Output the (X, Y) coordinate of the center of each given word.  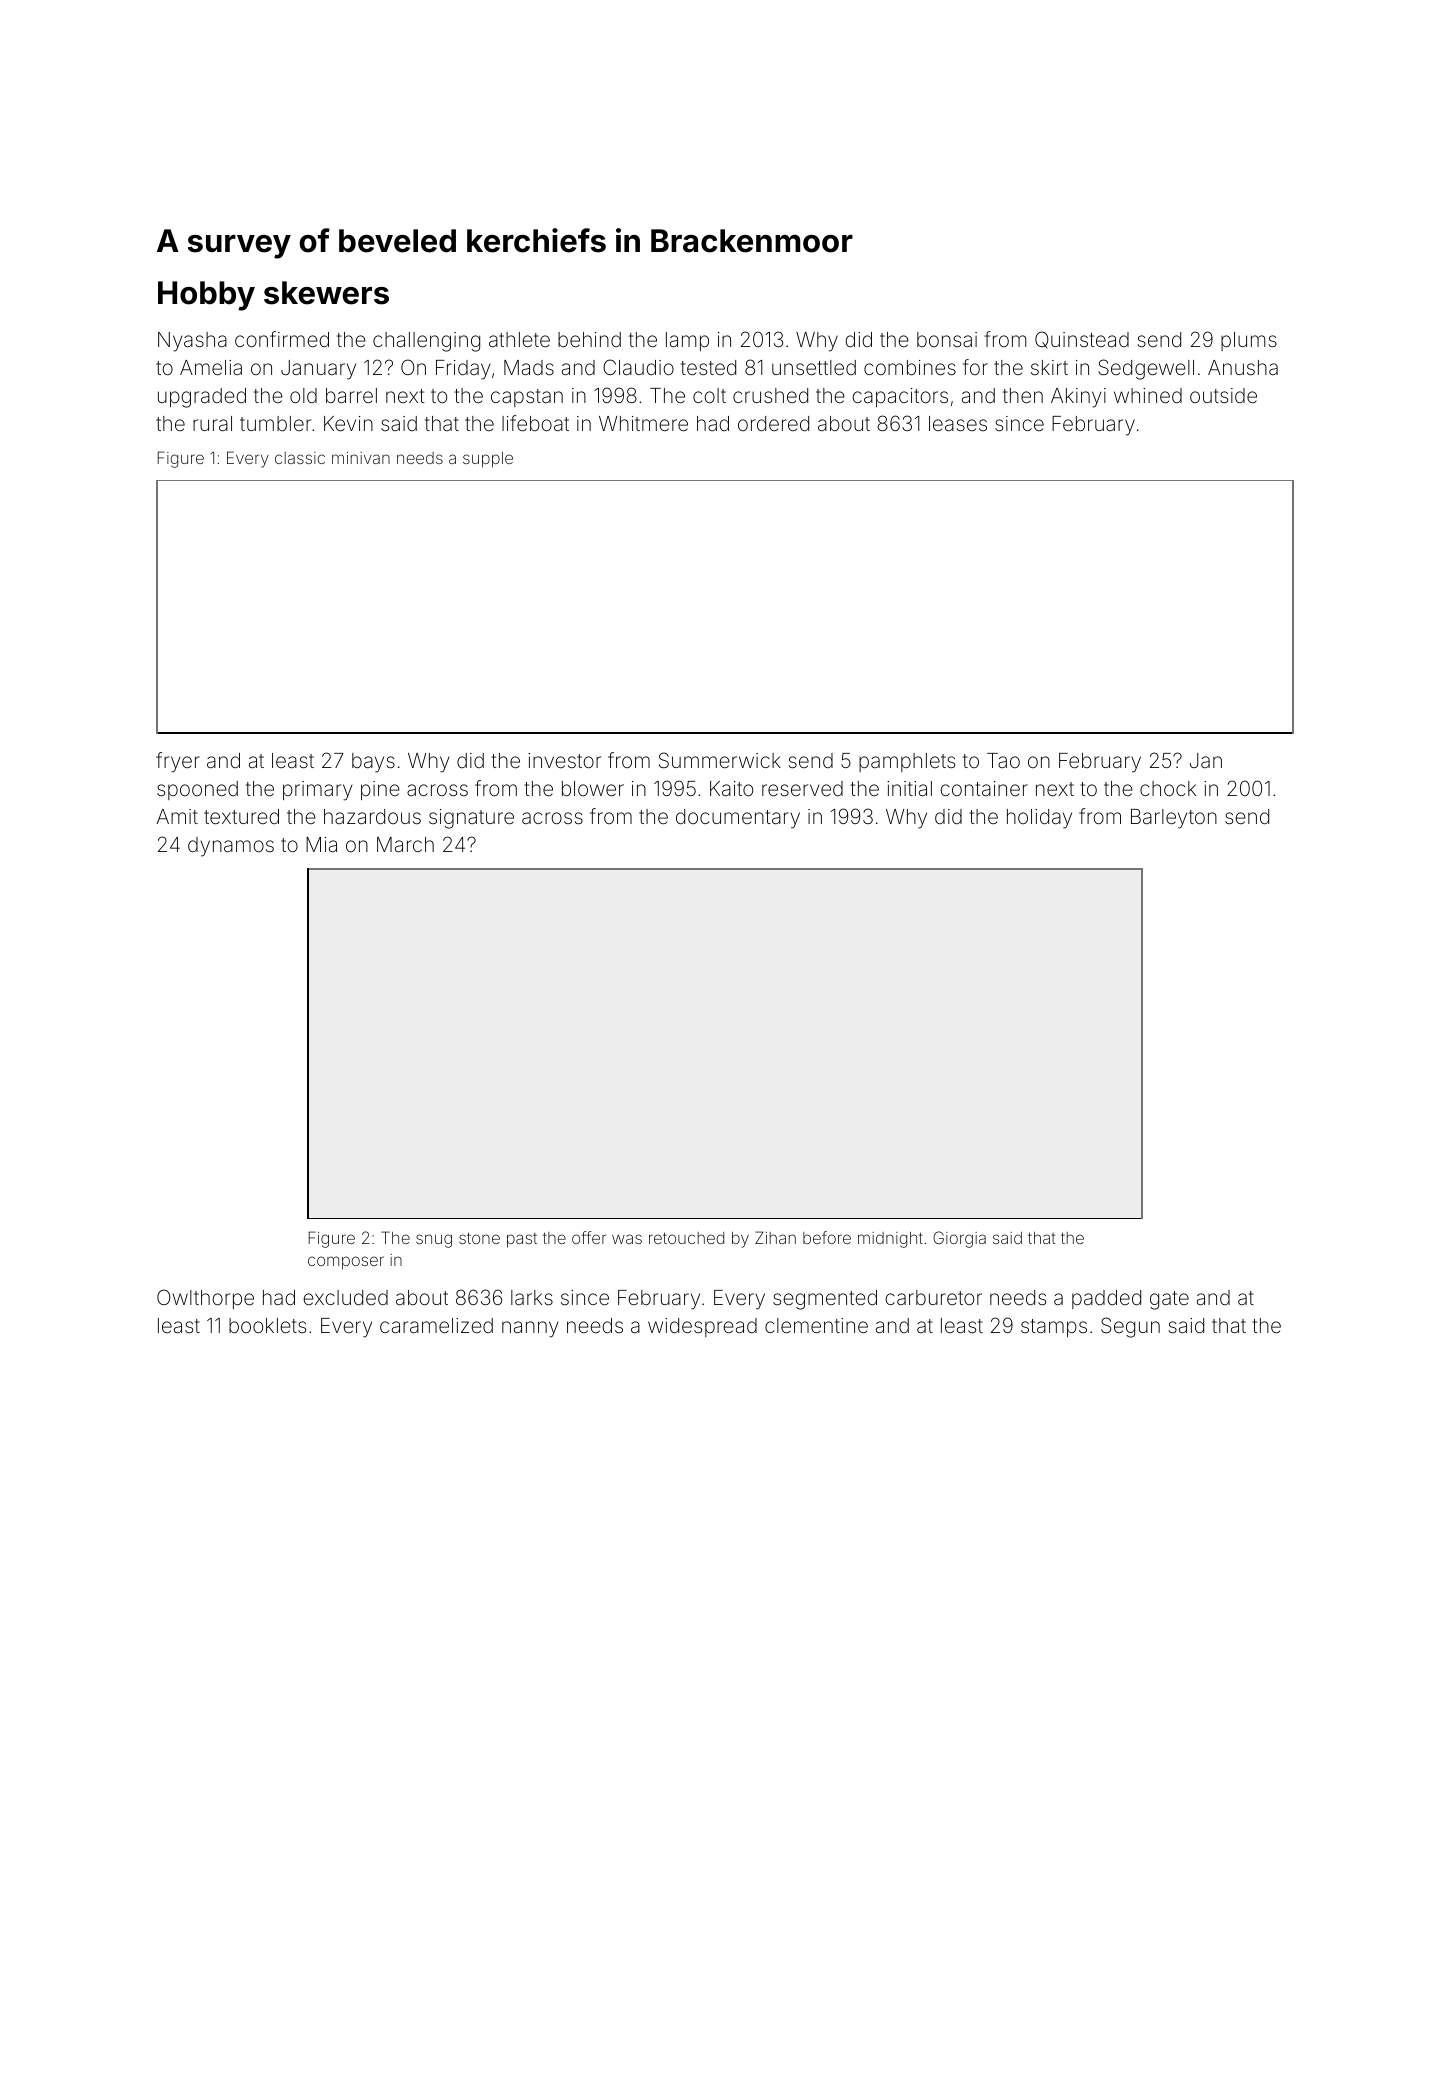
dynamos (231, 847)
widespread (702, 1327)
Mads (529, 367)
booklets (267, 1325)
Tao (1003, 760)
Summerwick (720, 760)
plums (1249, 341)
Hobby (206, 296)
